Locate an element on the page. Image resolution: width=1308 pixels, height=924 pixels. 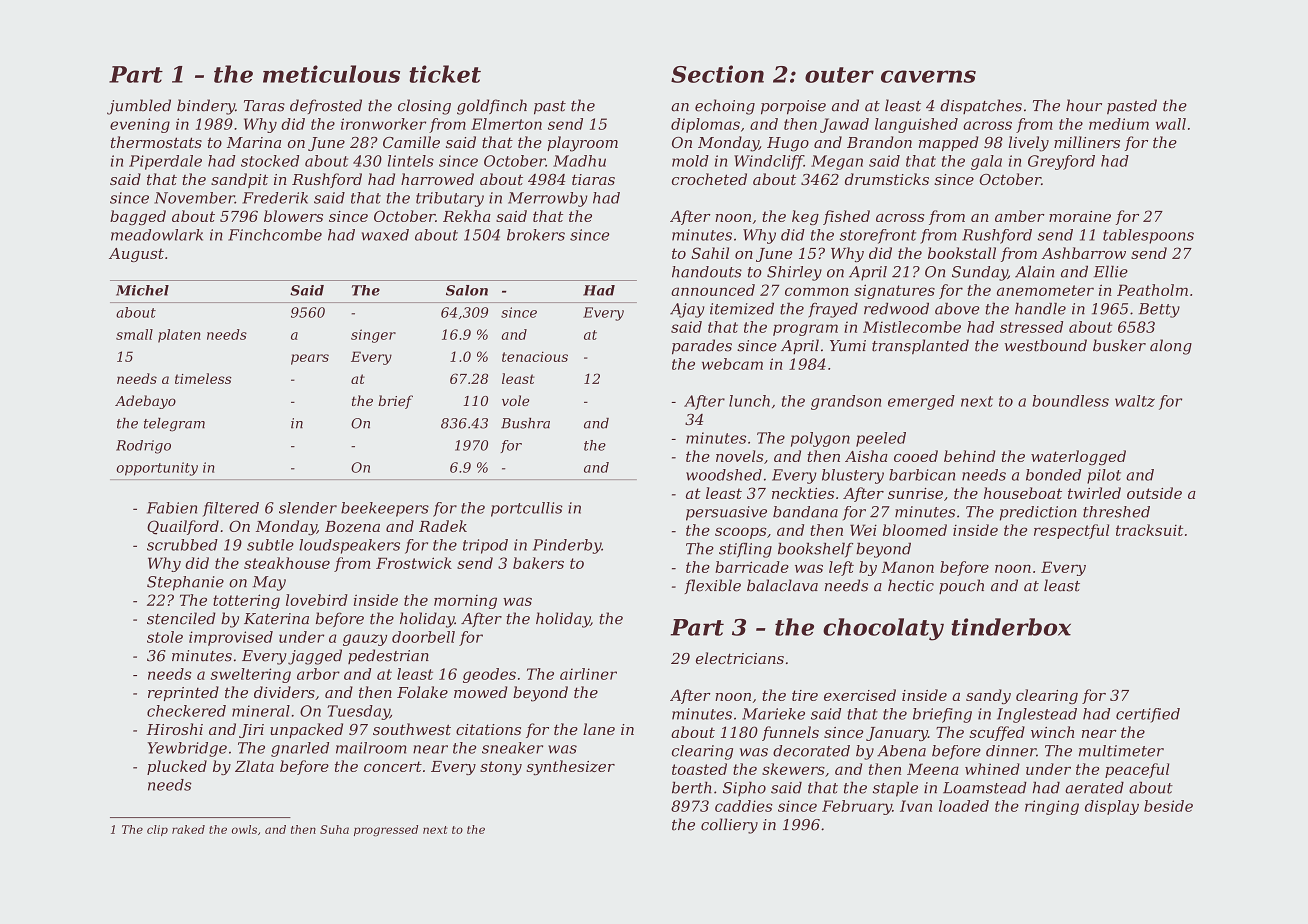
beside is located at coordinates (1168, 806).
